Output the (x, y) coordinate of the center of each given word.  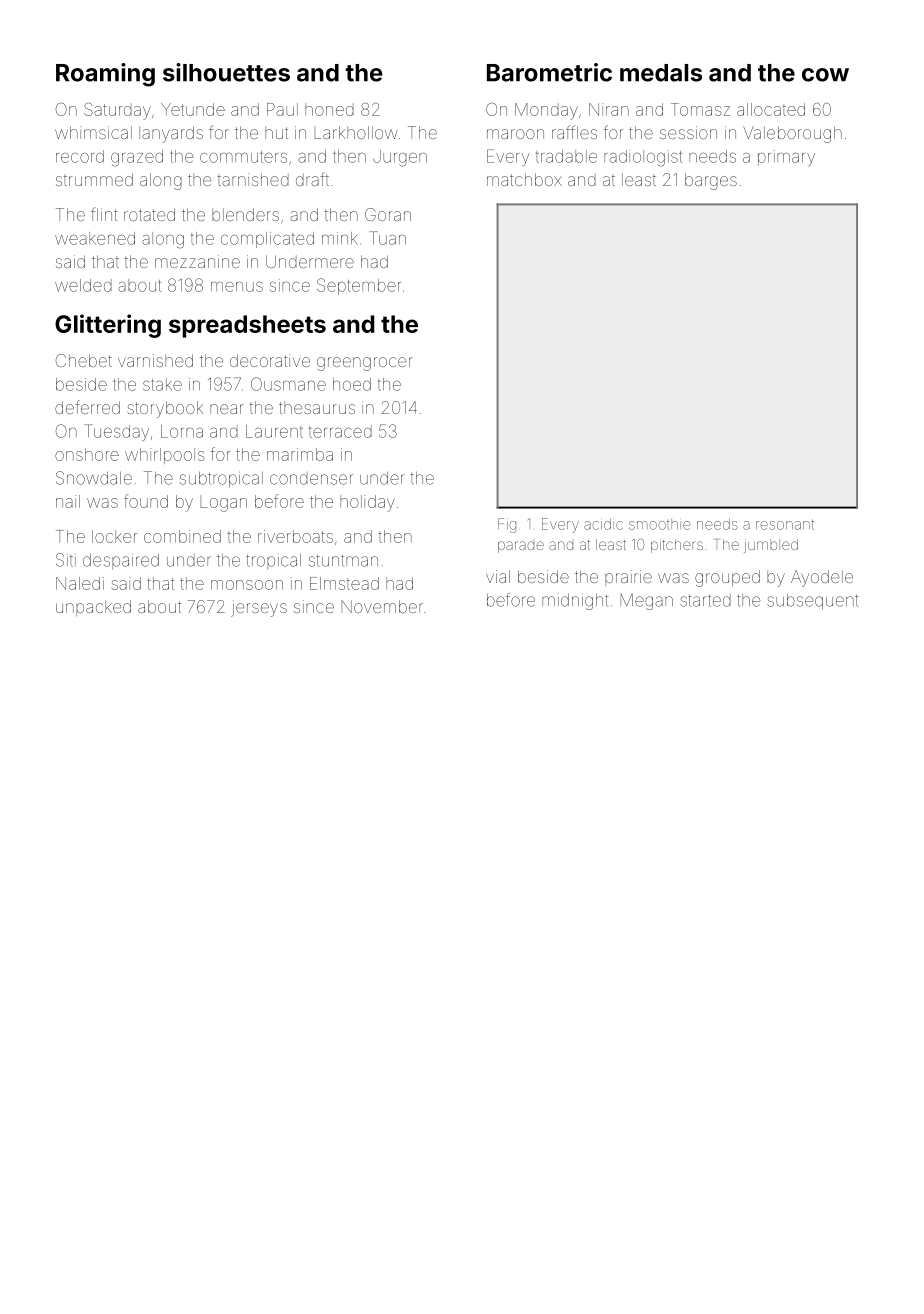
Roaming (105, 75)
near (227, 409)
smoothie (660, 524)
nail (68, 501)
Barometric (549, 72)
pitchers (677, 546)
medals (661, 73)
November (382, 606)
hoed (352, 384)
